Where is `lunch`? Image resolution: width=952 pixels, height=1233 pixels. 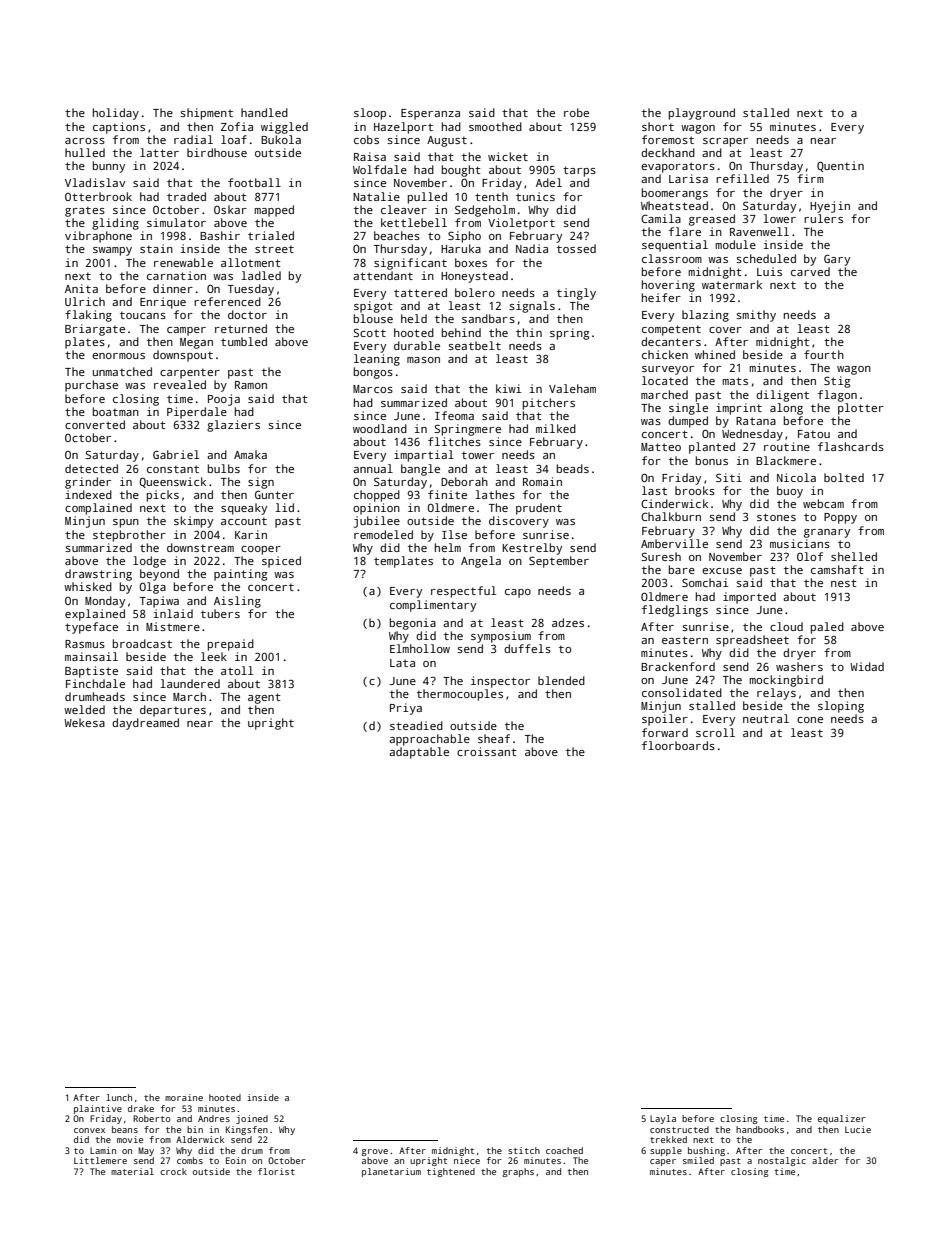 lunch is located at coordinates (119, 1097).
